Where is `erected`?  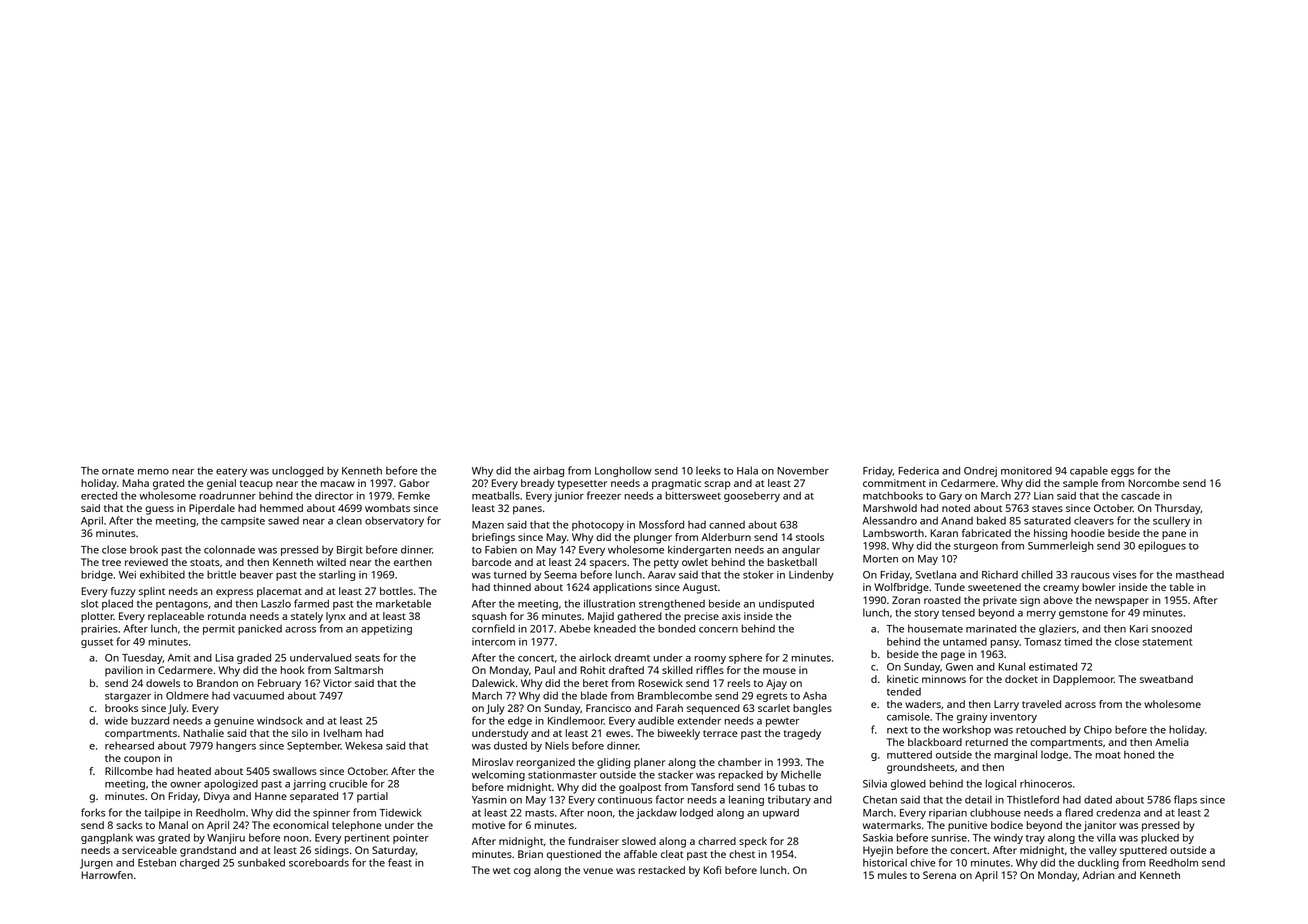
erected is located at coordinates (99, 495).
